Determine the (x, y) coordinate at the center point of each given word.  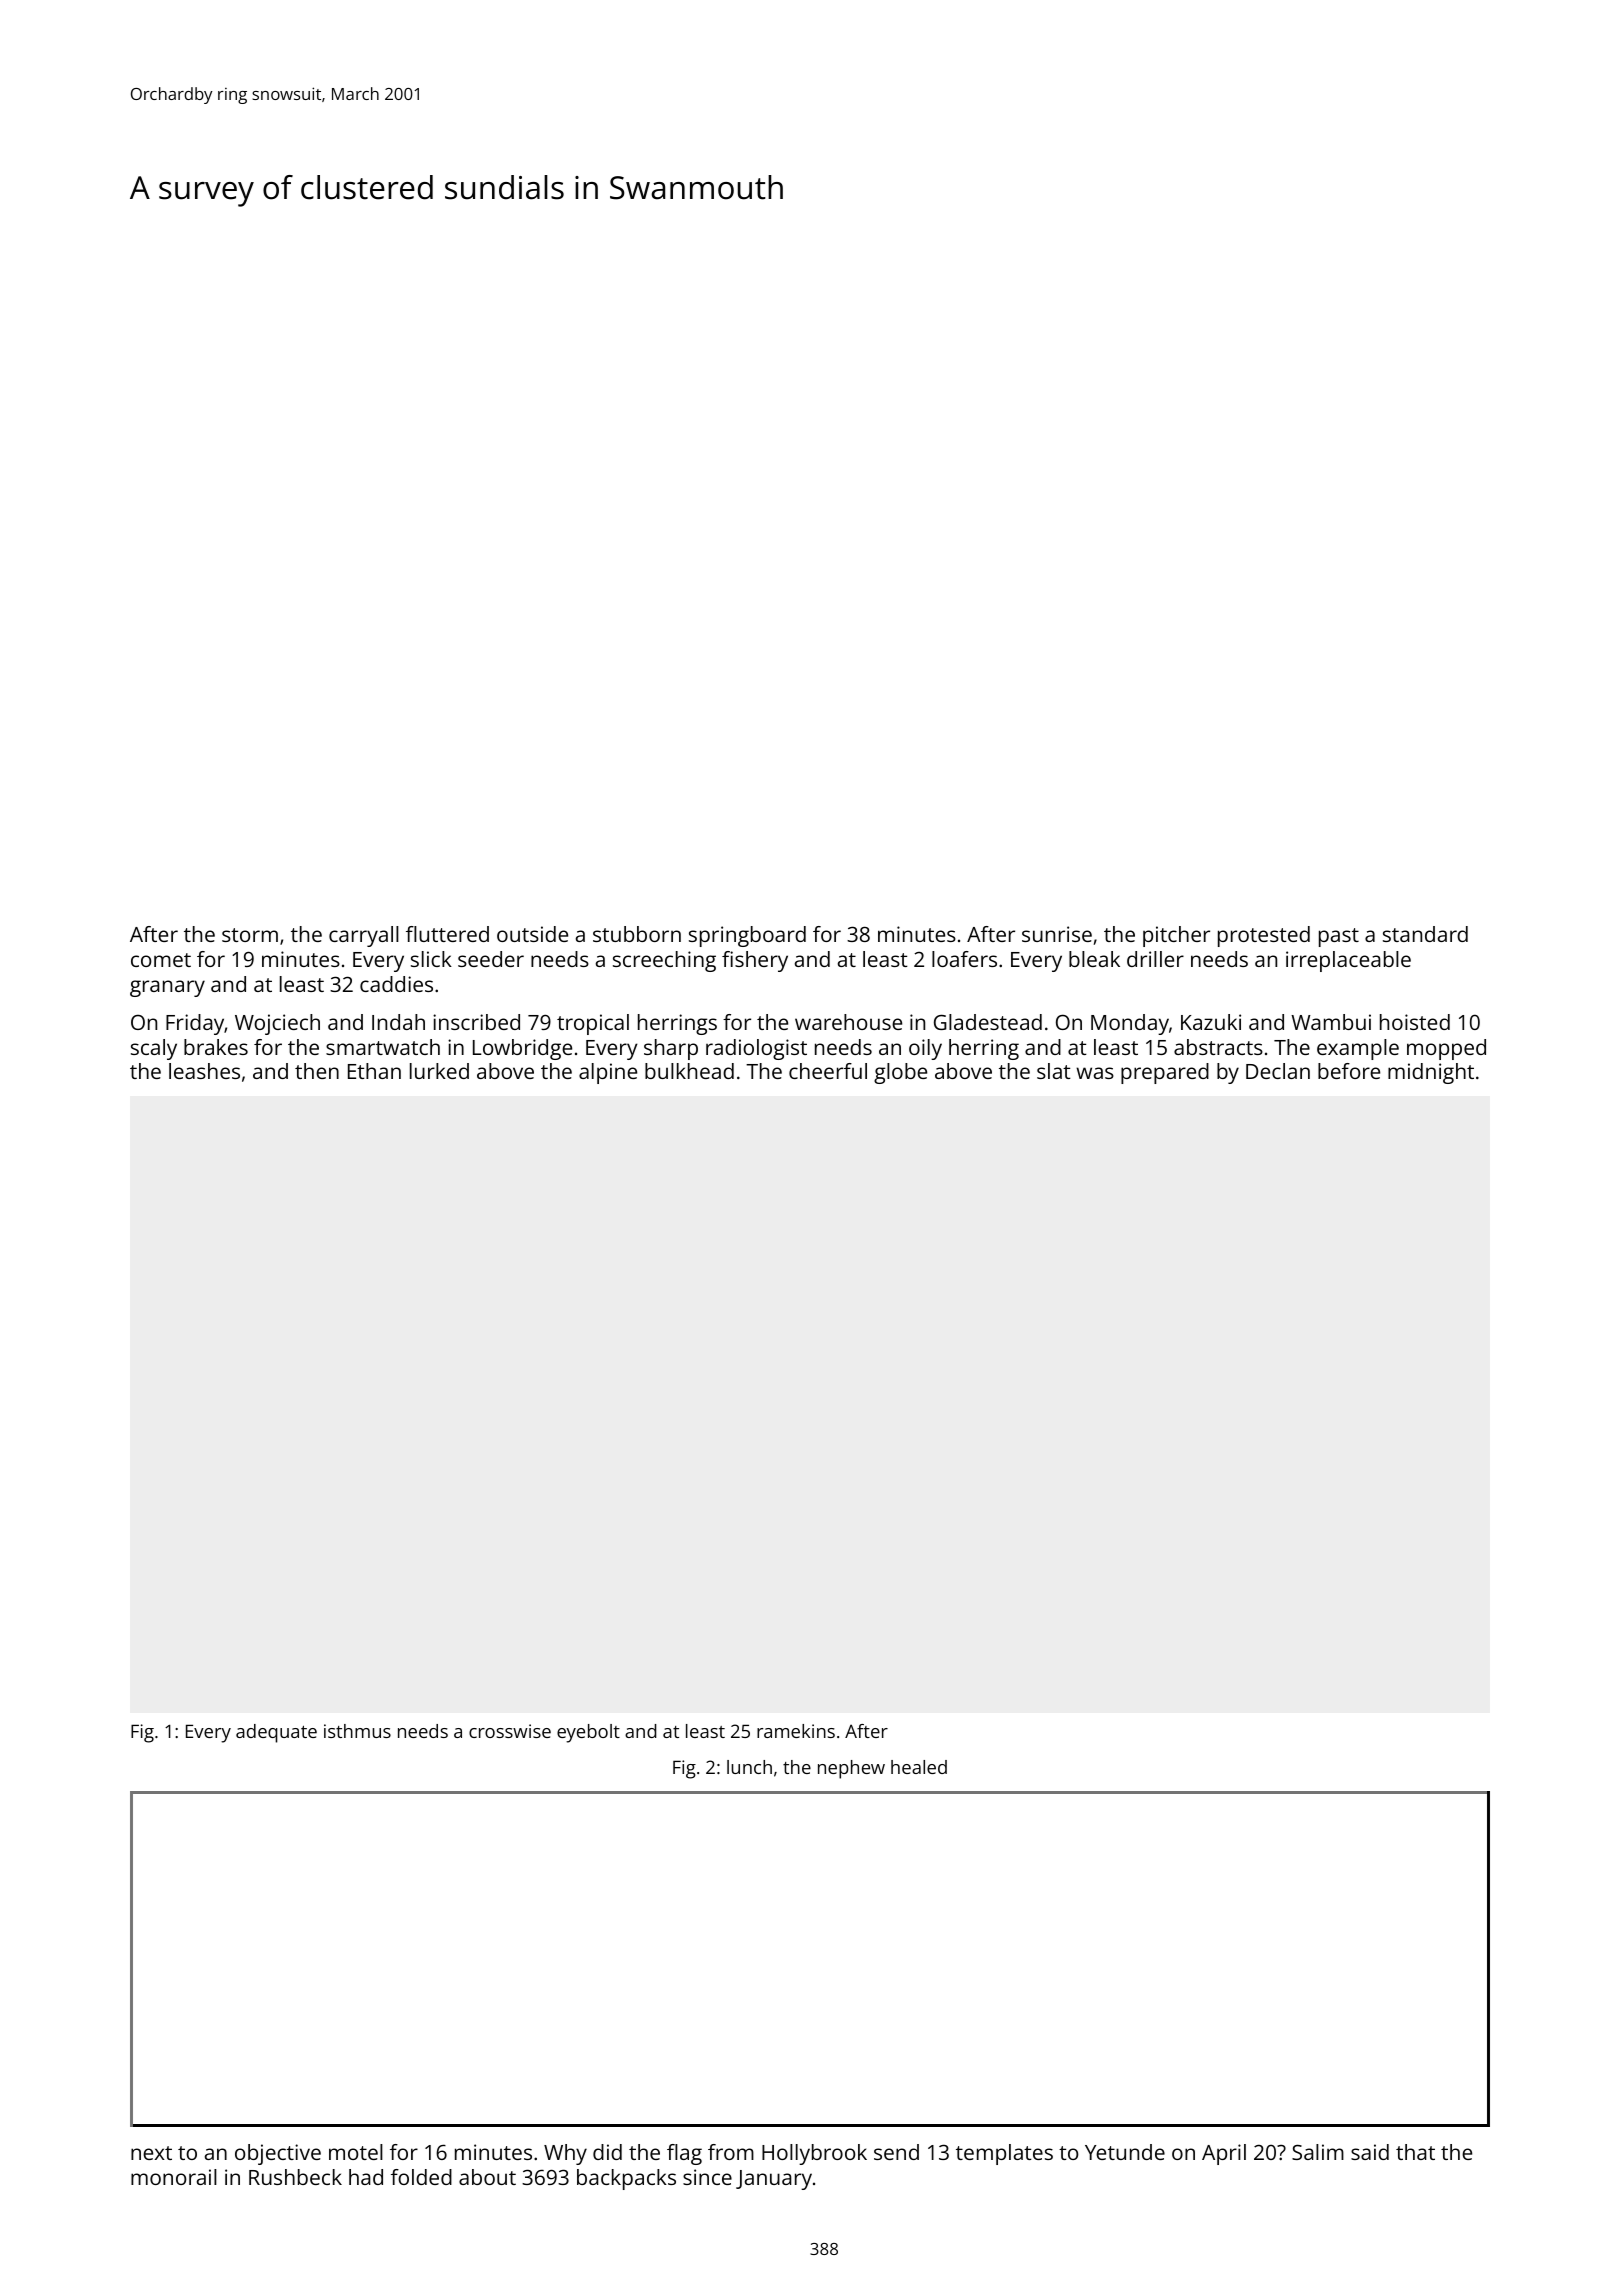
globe (900, 1073)
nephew (851, 1769)
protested (1264, 936)
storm (250, 935)
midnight (1431, 1073)
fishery (755, 961)
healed (919, 1767)
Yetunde (1125, 2152)
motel (356, 2152)
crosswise (510, 1731)
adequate (276, 1733)
